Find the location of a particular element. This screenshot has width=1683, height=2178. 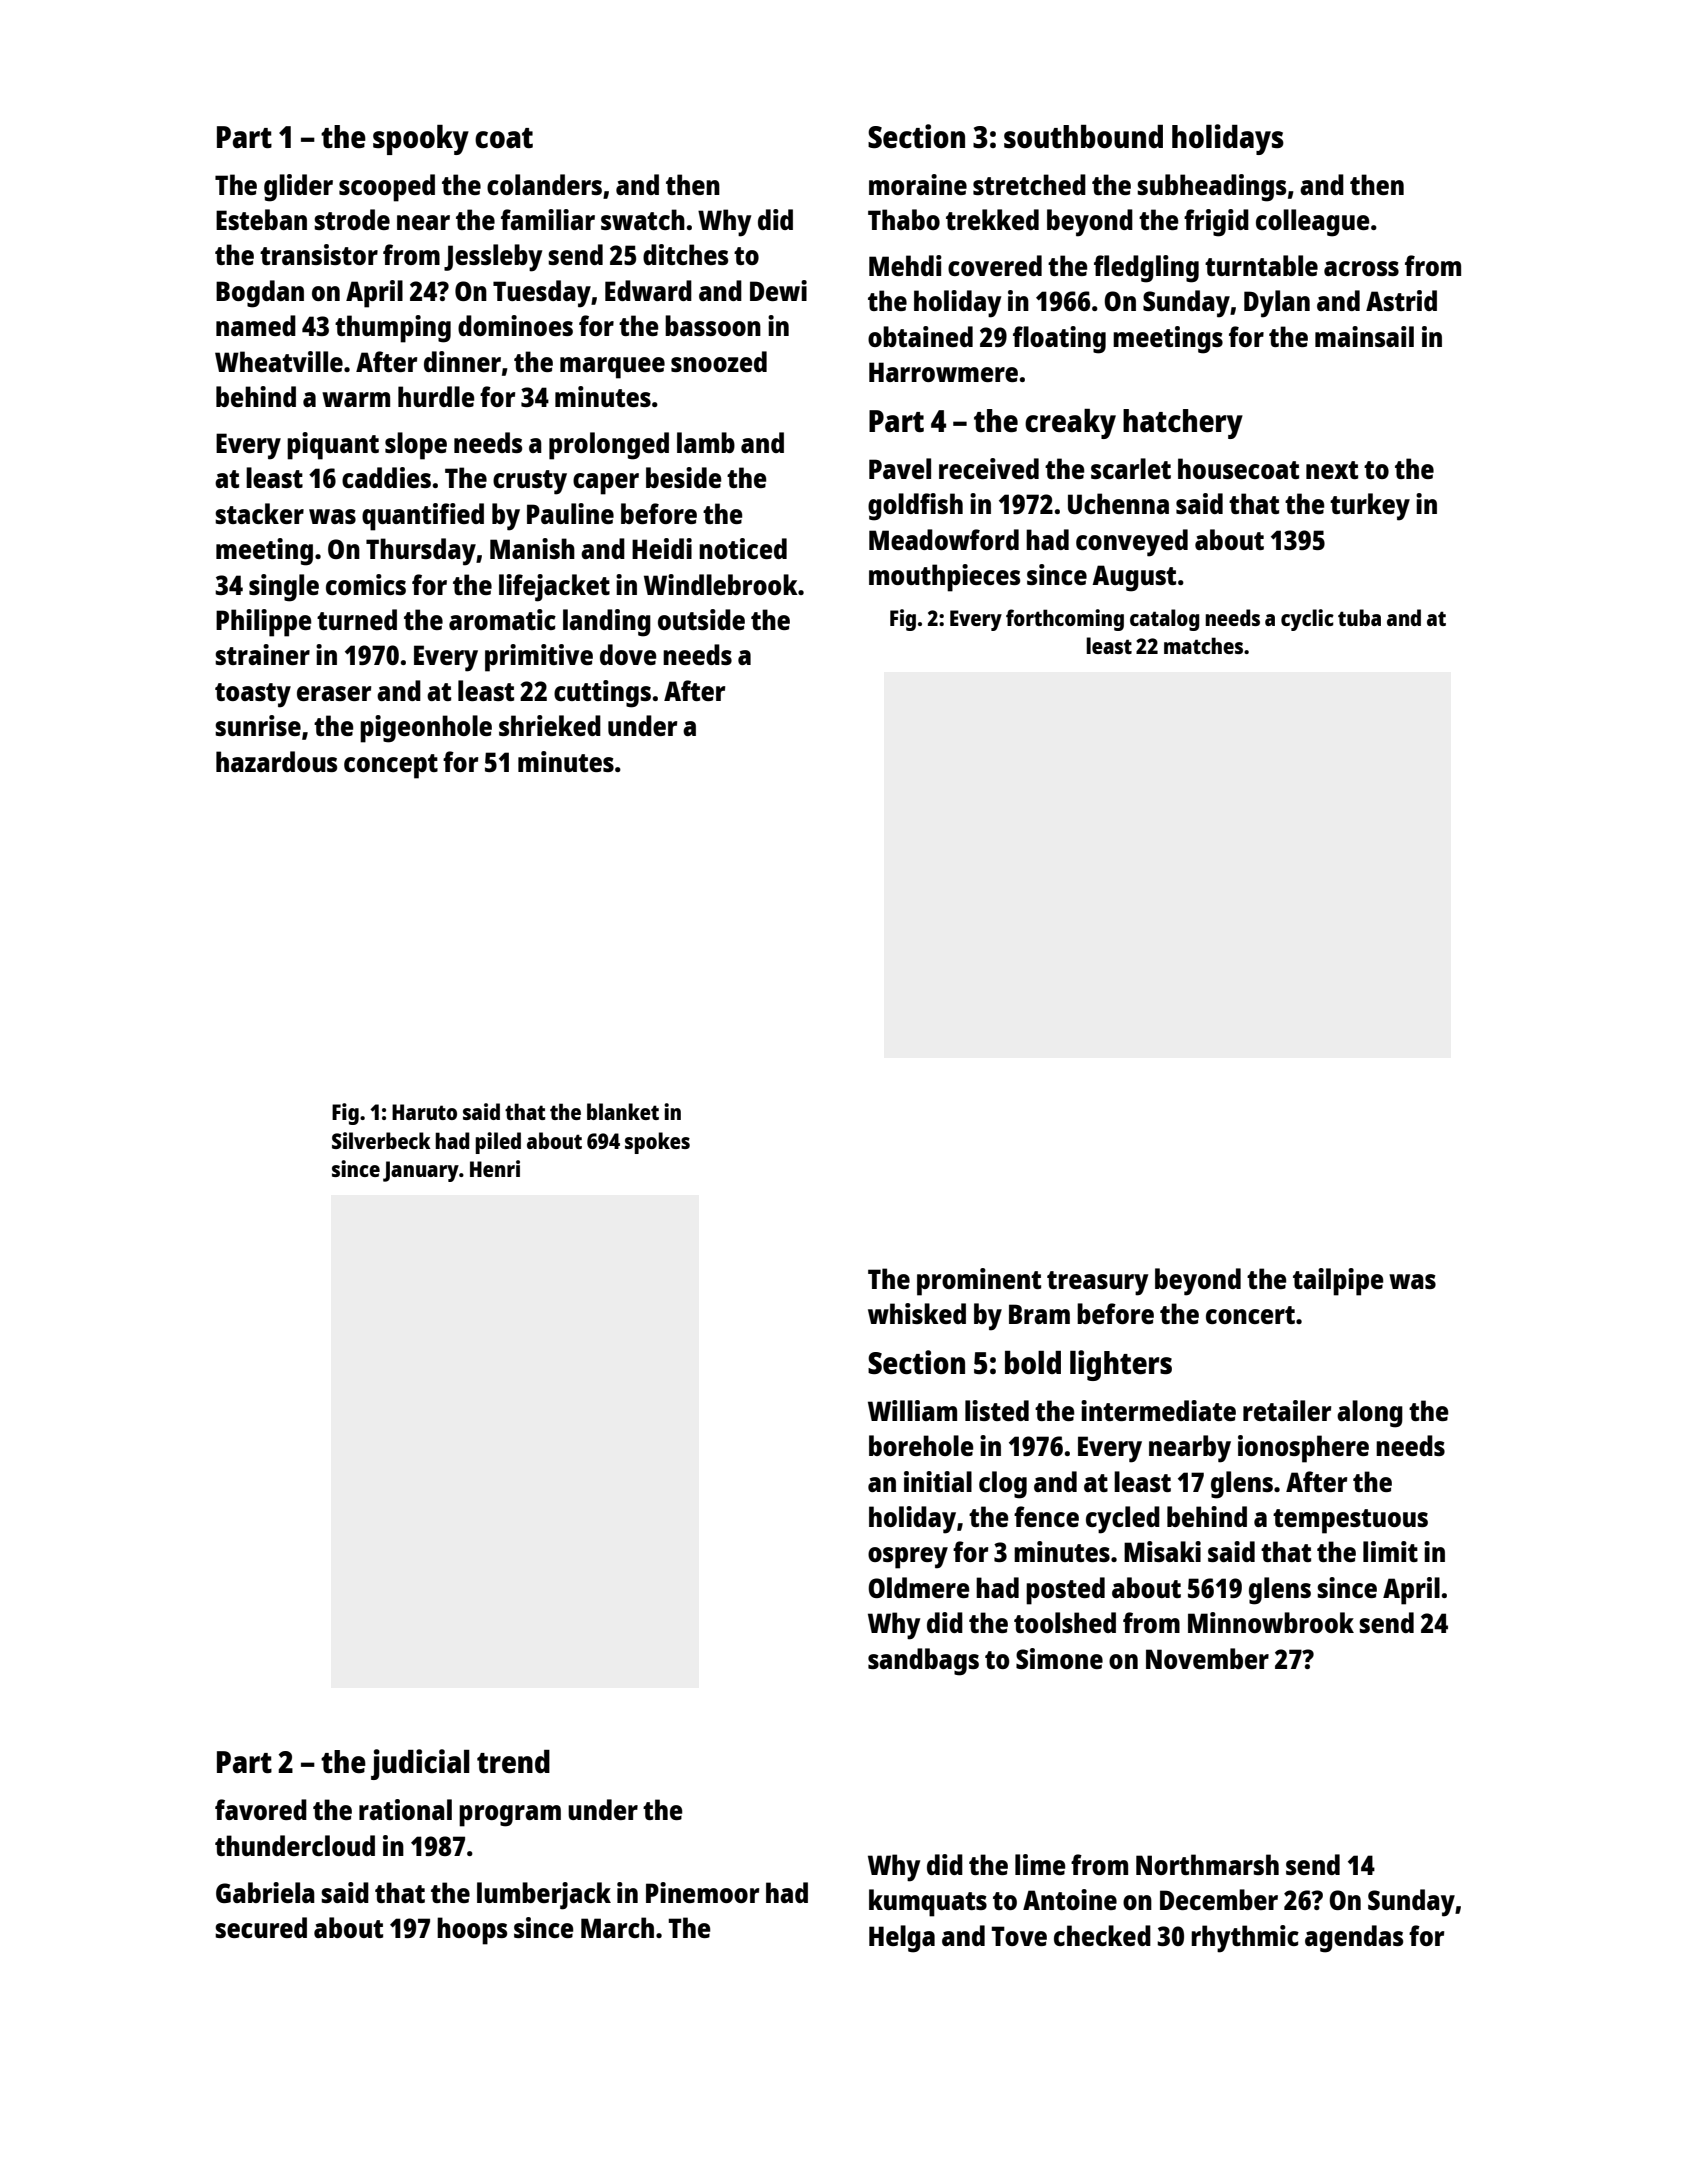

favored is located at coordinates (261, 1809).
